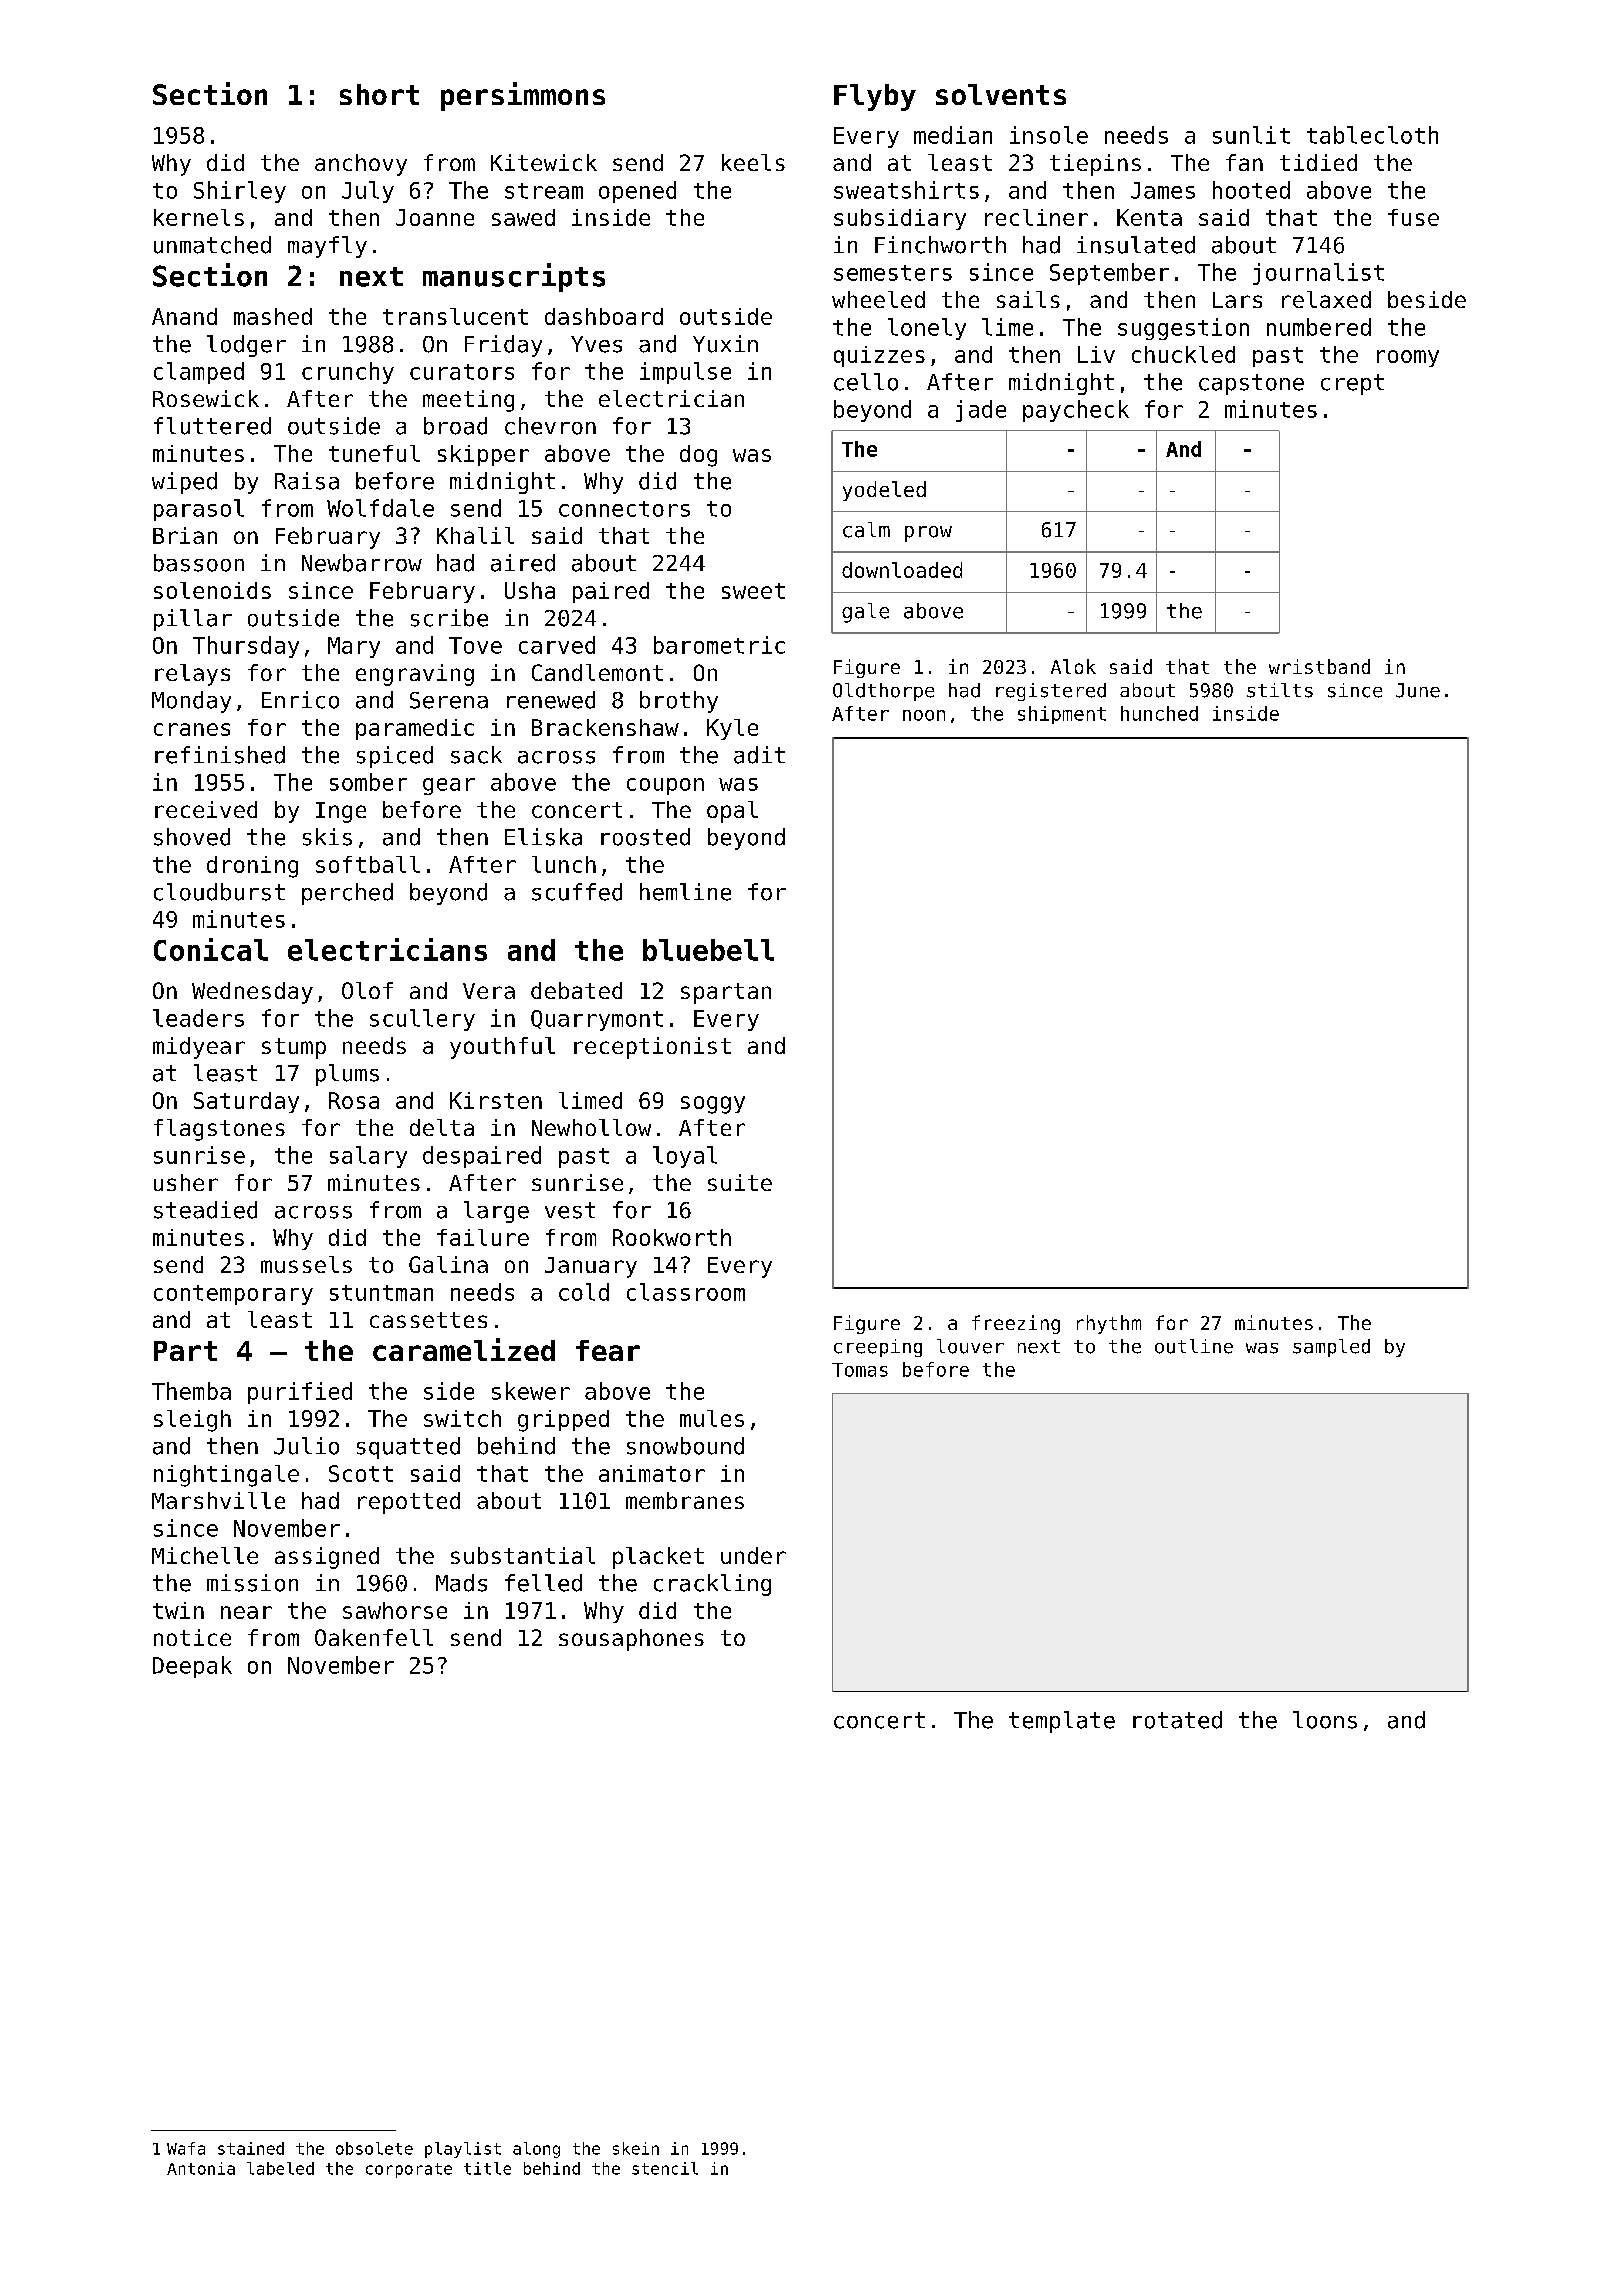 This image has width=1620, height=2292. Describe the element at coordinates (1408, 358) in the image. I see `roomy` at that location.
